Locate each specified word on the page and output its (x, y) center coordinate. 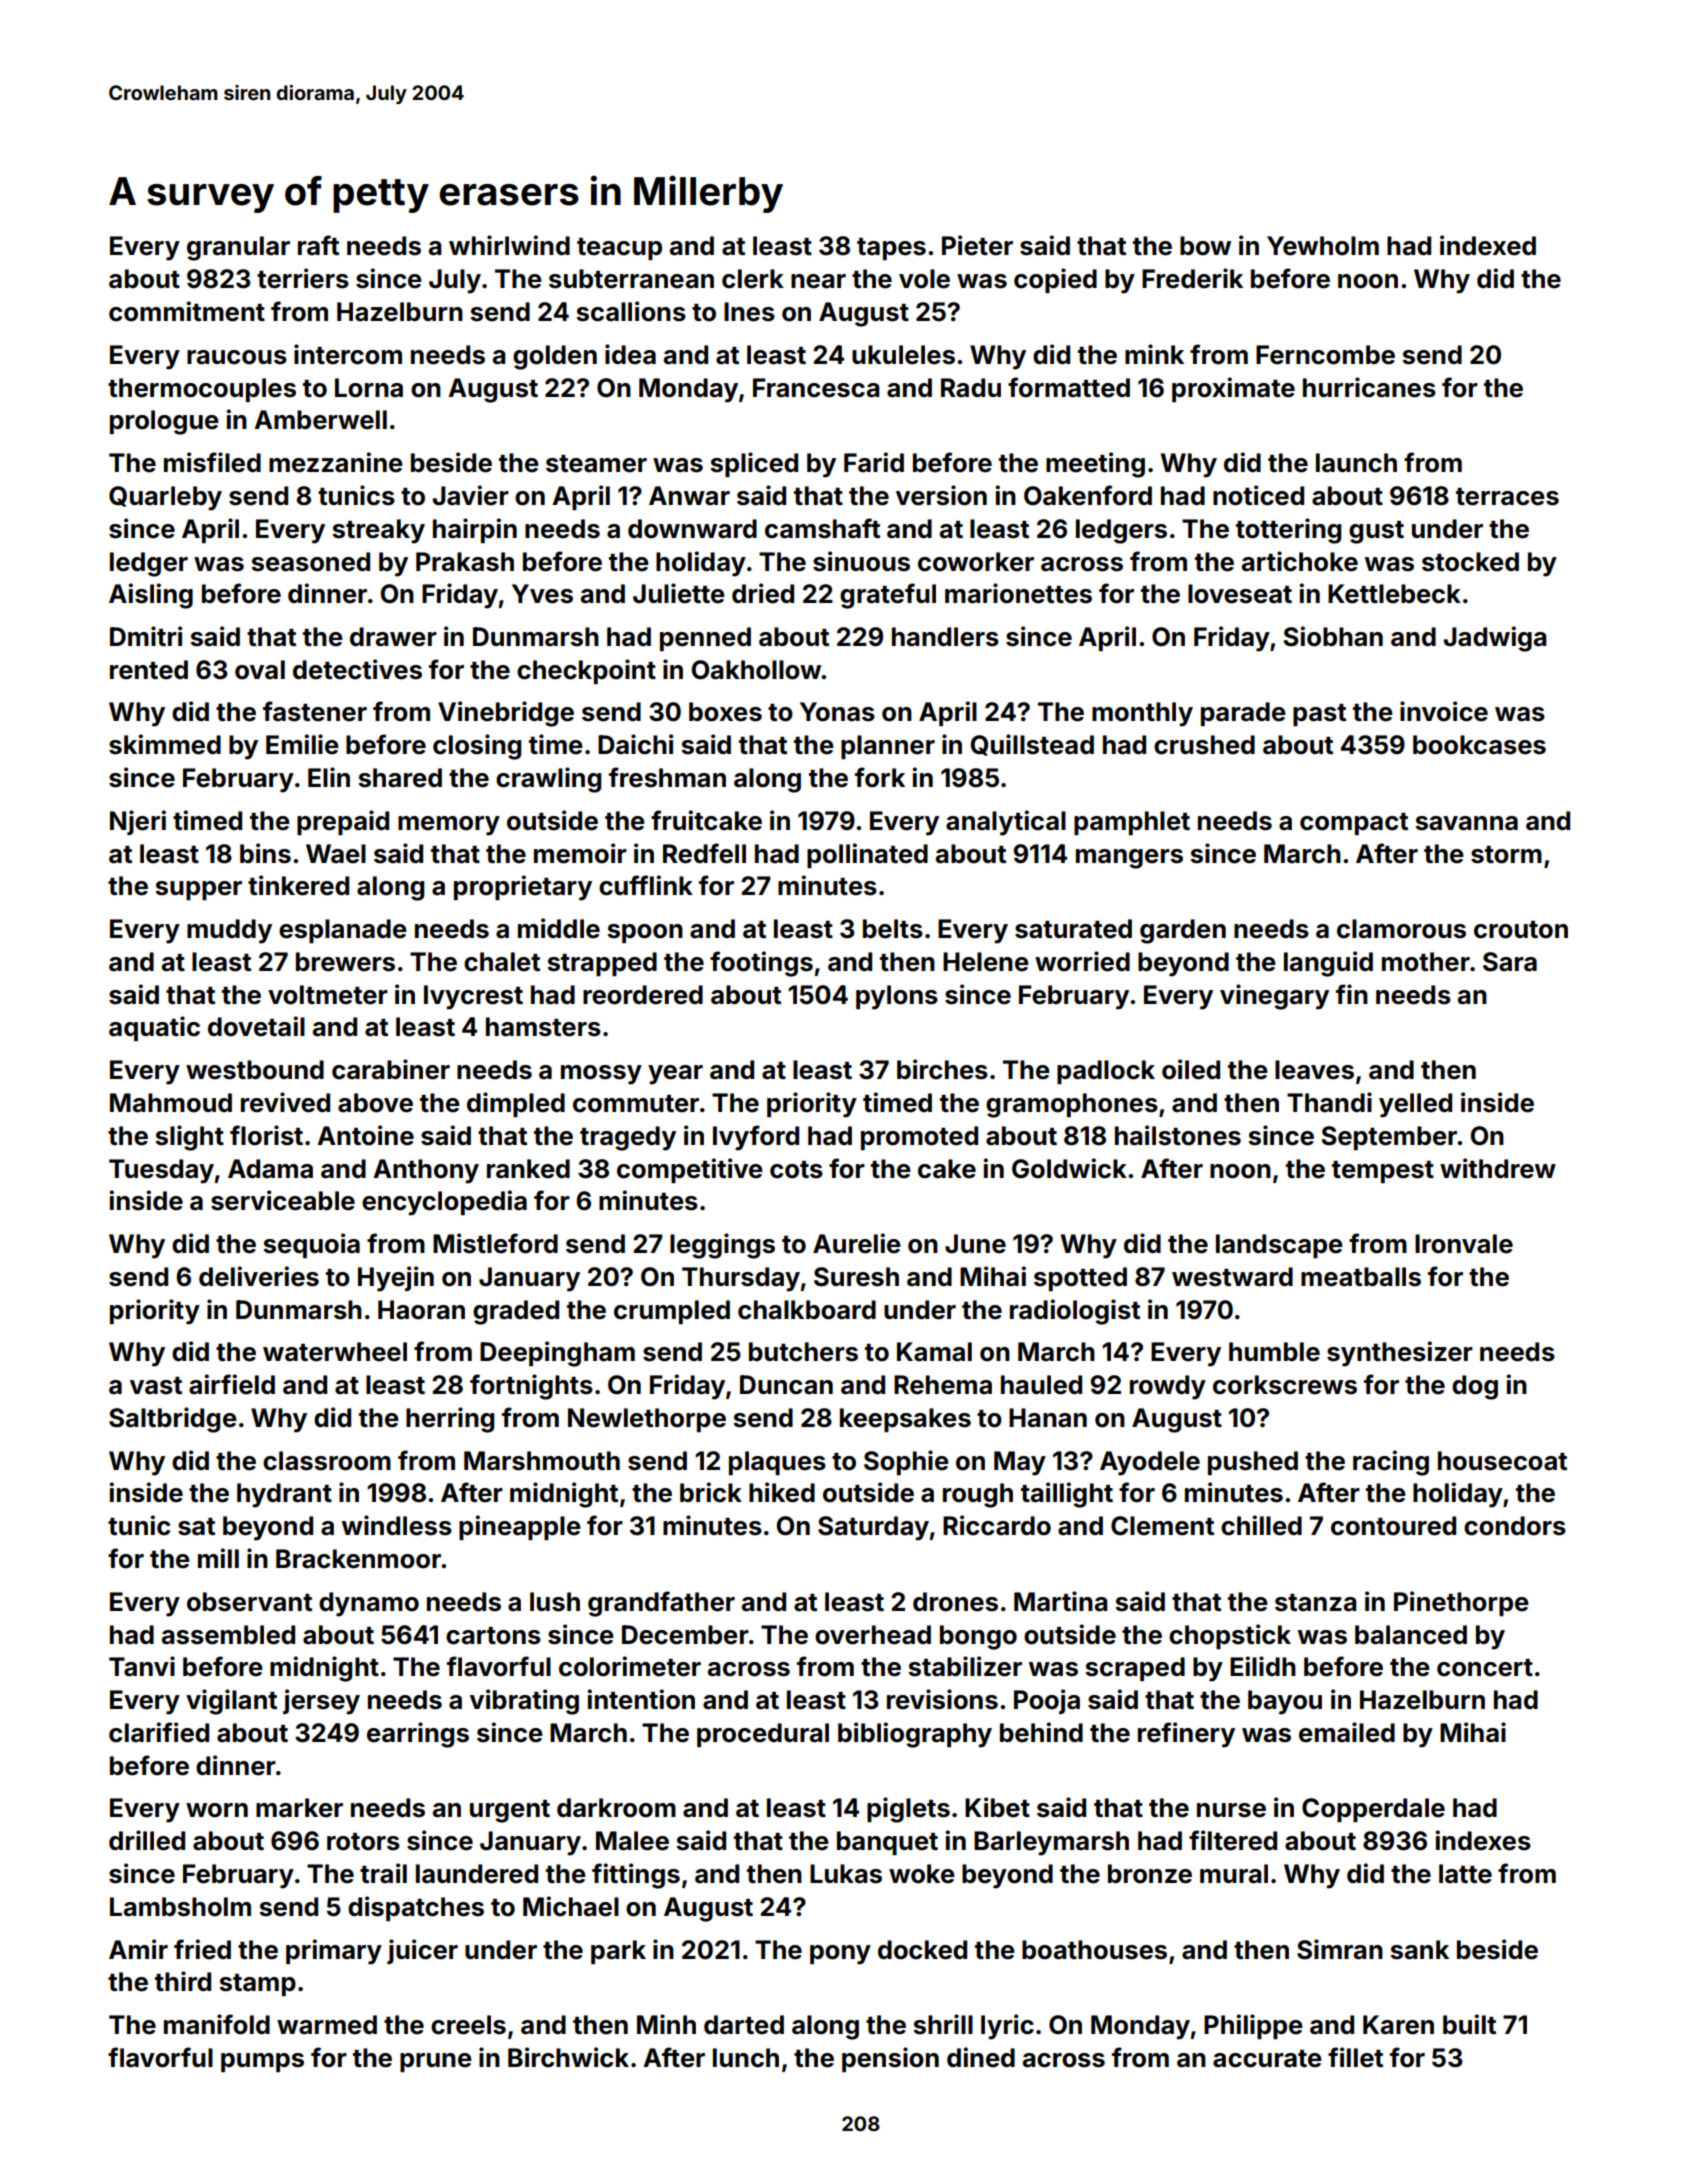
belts (893, 929)
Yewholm (1323, 246)
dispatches (416, 1908)
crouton (1521, 930)
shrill (943, 2024)
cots (796, 1170)
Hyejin (396, 1279)
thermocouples (202, 390)
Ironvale (1464, 1244)
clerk (753, 279)
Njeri (138, 822)
